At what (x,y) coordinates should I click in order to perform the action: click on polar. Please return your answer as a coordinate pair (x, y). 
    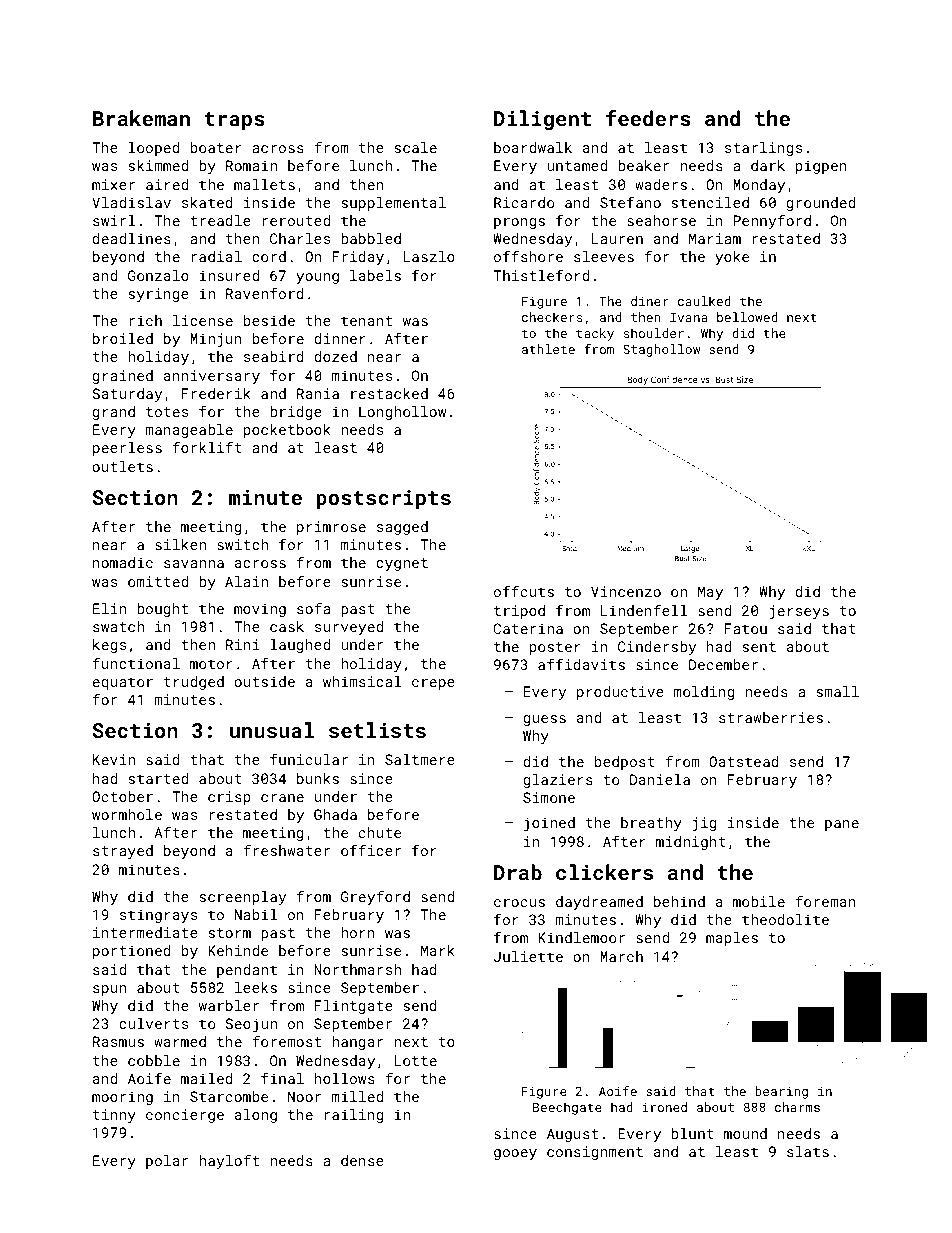
    Looking at the image, I should click on (167, 1162).
